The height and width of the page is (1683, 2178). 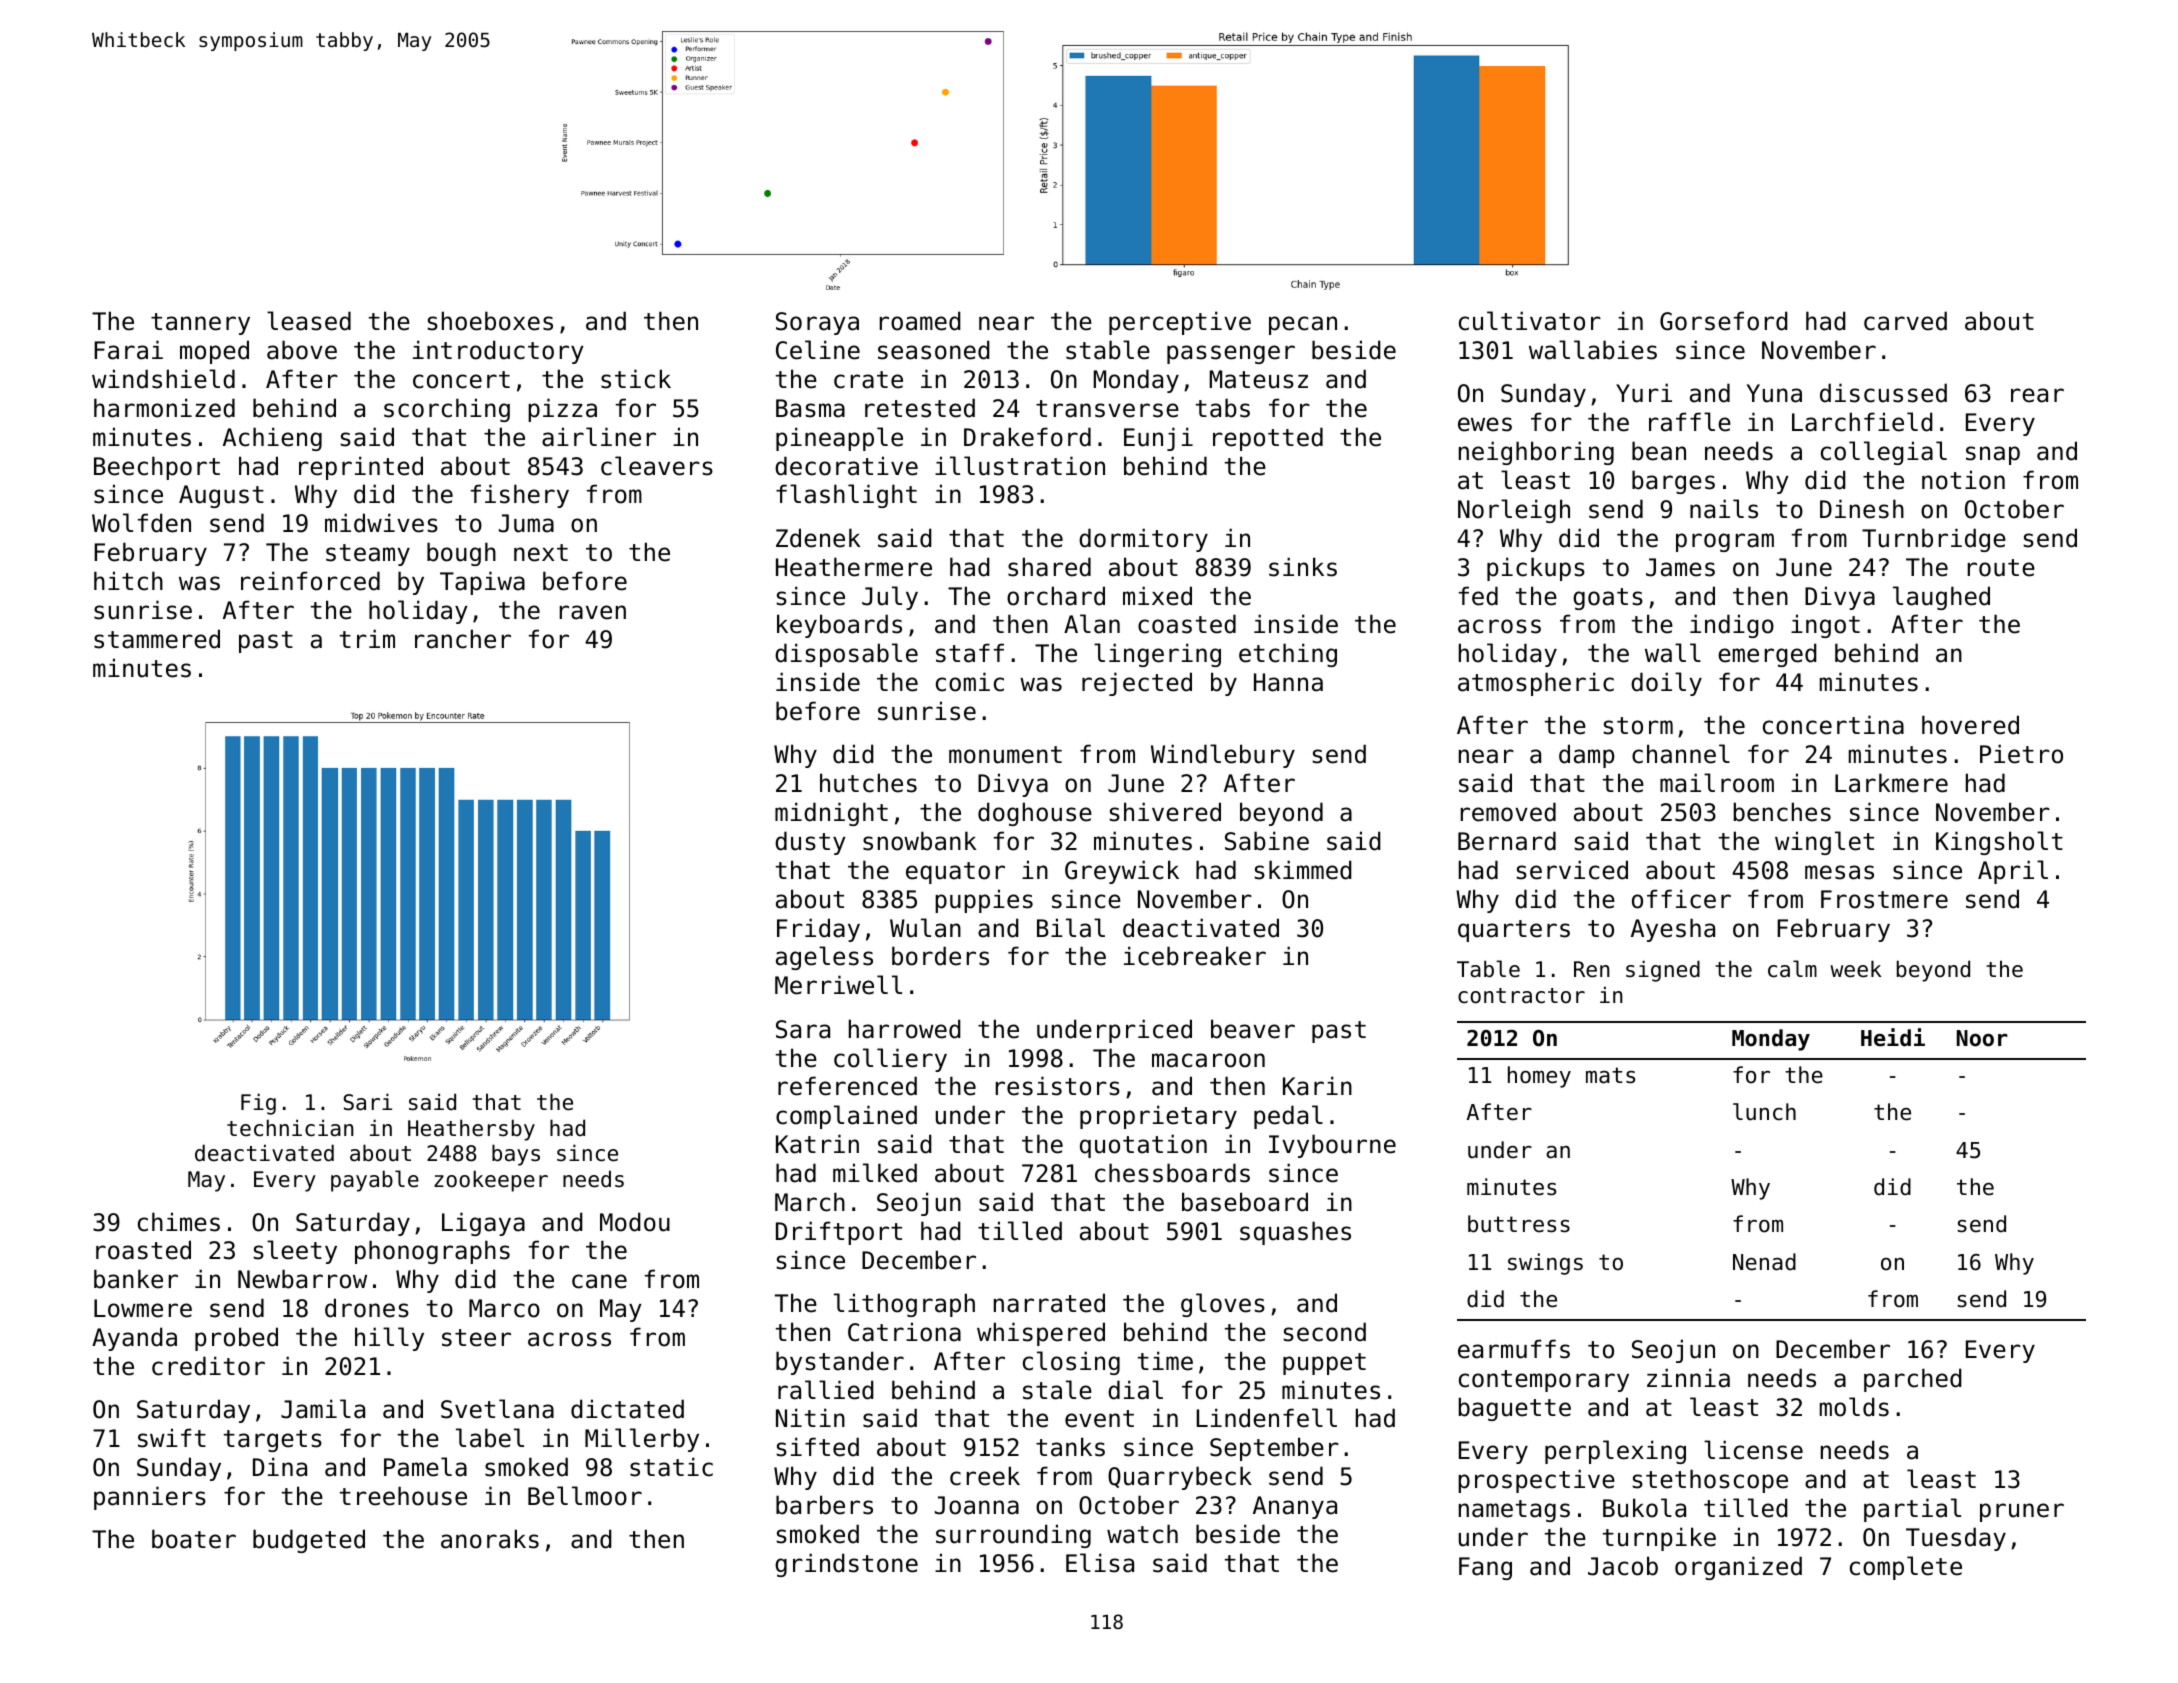 What do you see at coordinates (157, 639) in the page?
I see `stammered` at bounding box center [157, 639].
